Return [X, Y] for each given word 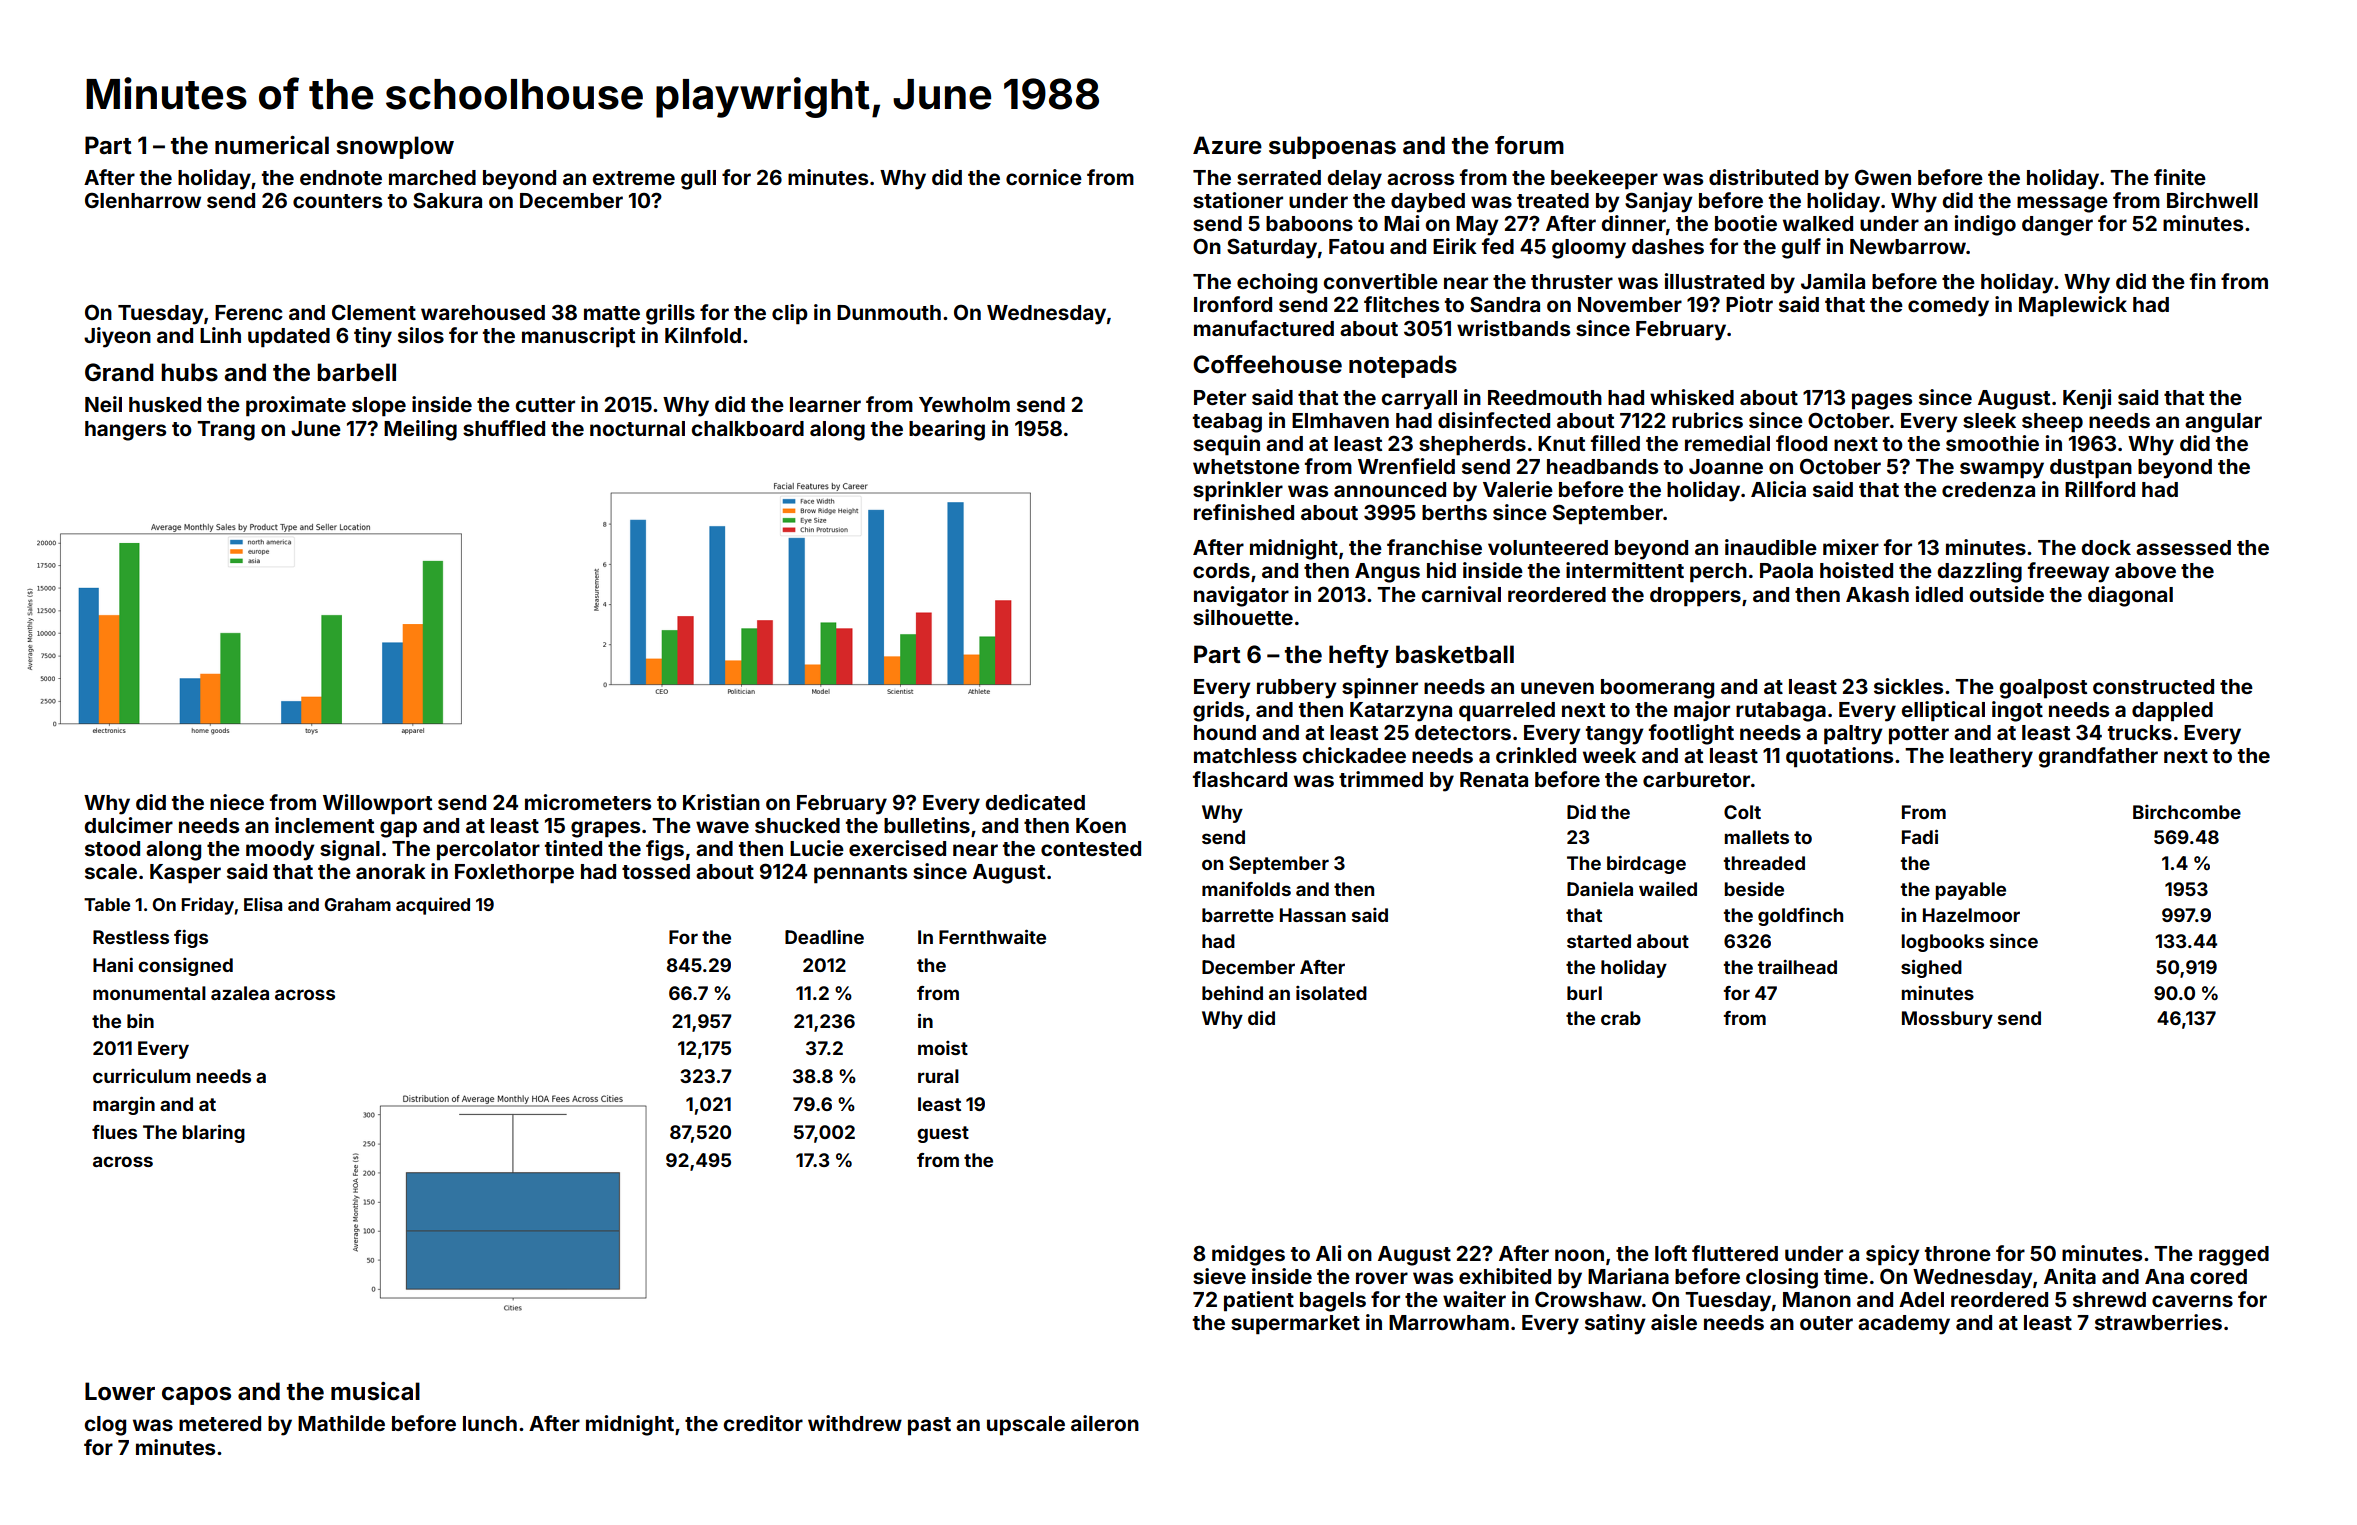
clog [105, 1426]
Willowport [377, 804]
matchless [1245, 755]
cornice [1044, 177]
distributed [1763, 177]
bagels [1333, 1302]
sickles [1908, 686]
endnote [341, 177]
